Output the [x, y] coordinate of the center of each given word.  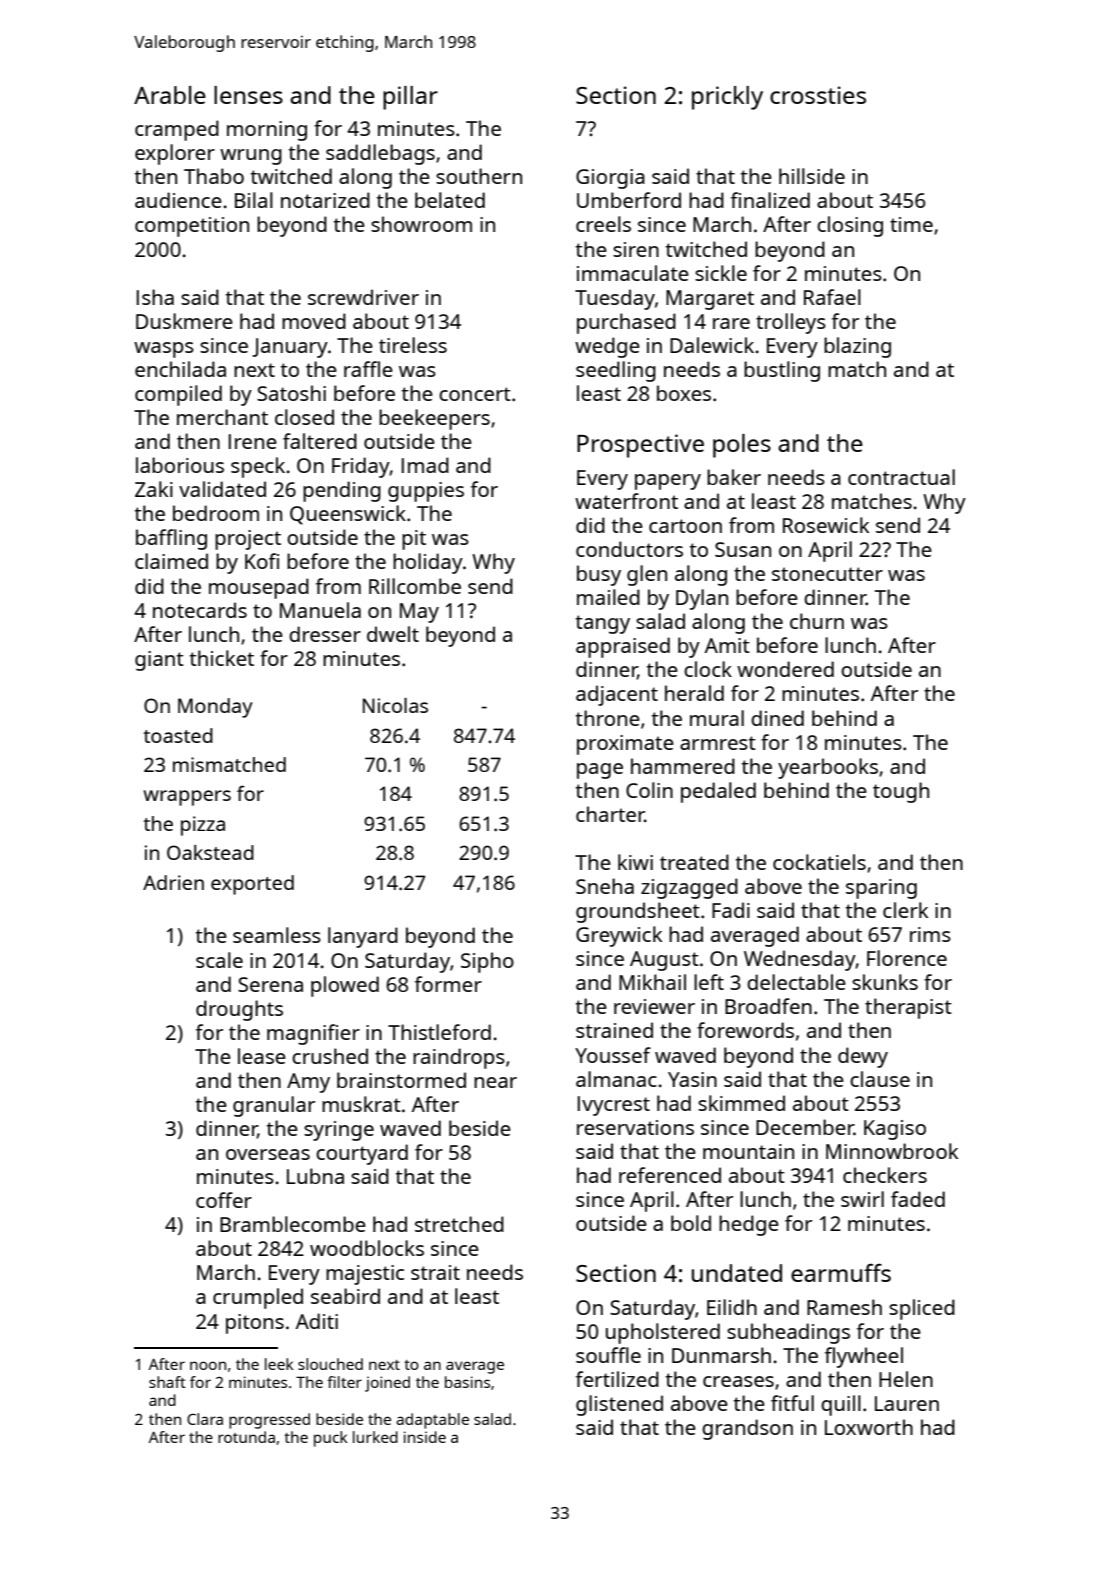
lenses [248, 95]
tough [901, 792]
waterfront [626, 501]
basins [467, 1382]
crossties [818, 95]
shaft [167, 1382]
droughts [239, 1010]
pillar [410, 98]
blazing [857, 347]
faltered [320, 441]
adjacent [617, 695]
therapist [908, 1008]
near [495, 1082]
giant [159, 661]
